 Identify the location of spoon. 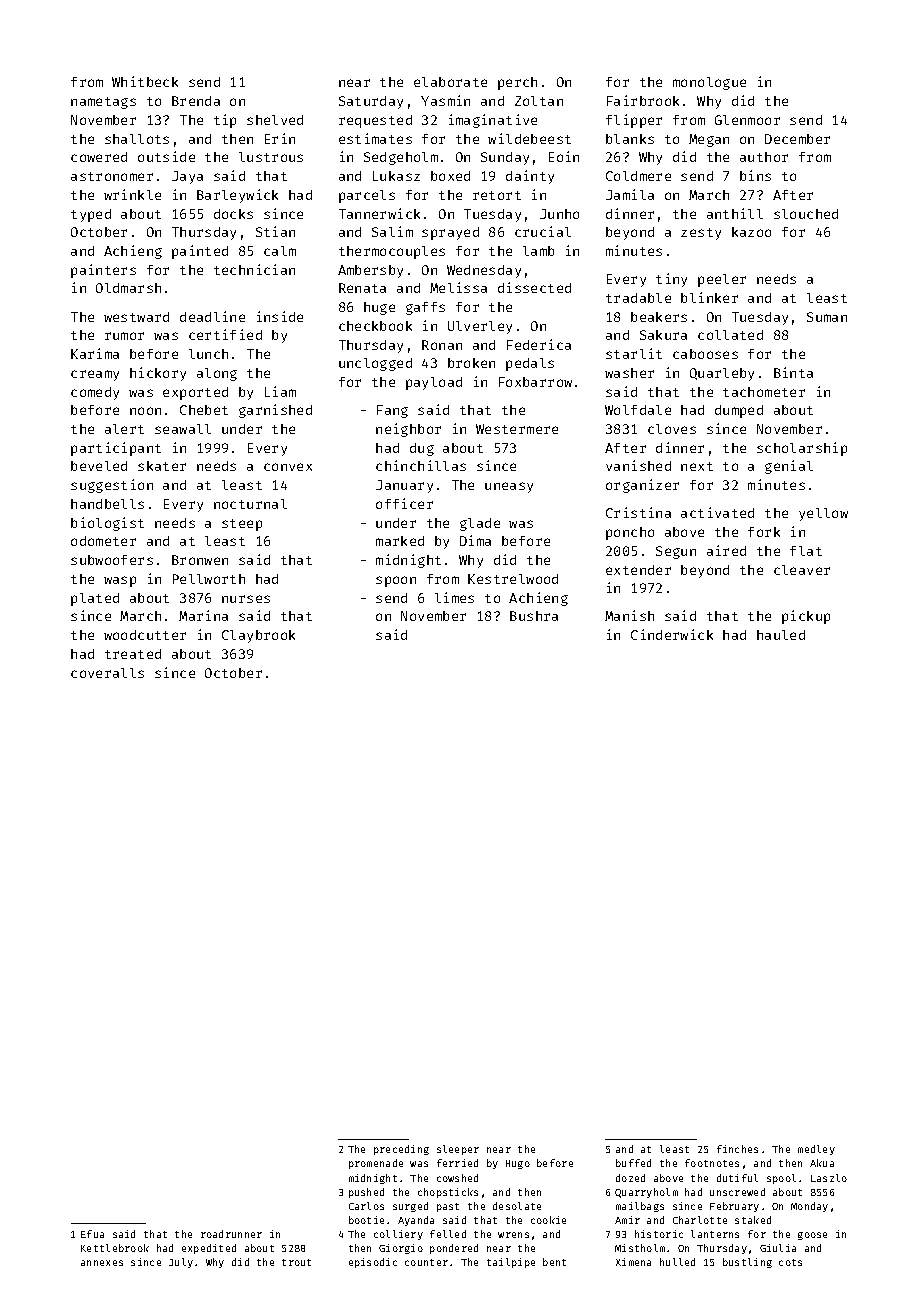
(396, 581).
